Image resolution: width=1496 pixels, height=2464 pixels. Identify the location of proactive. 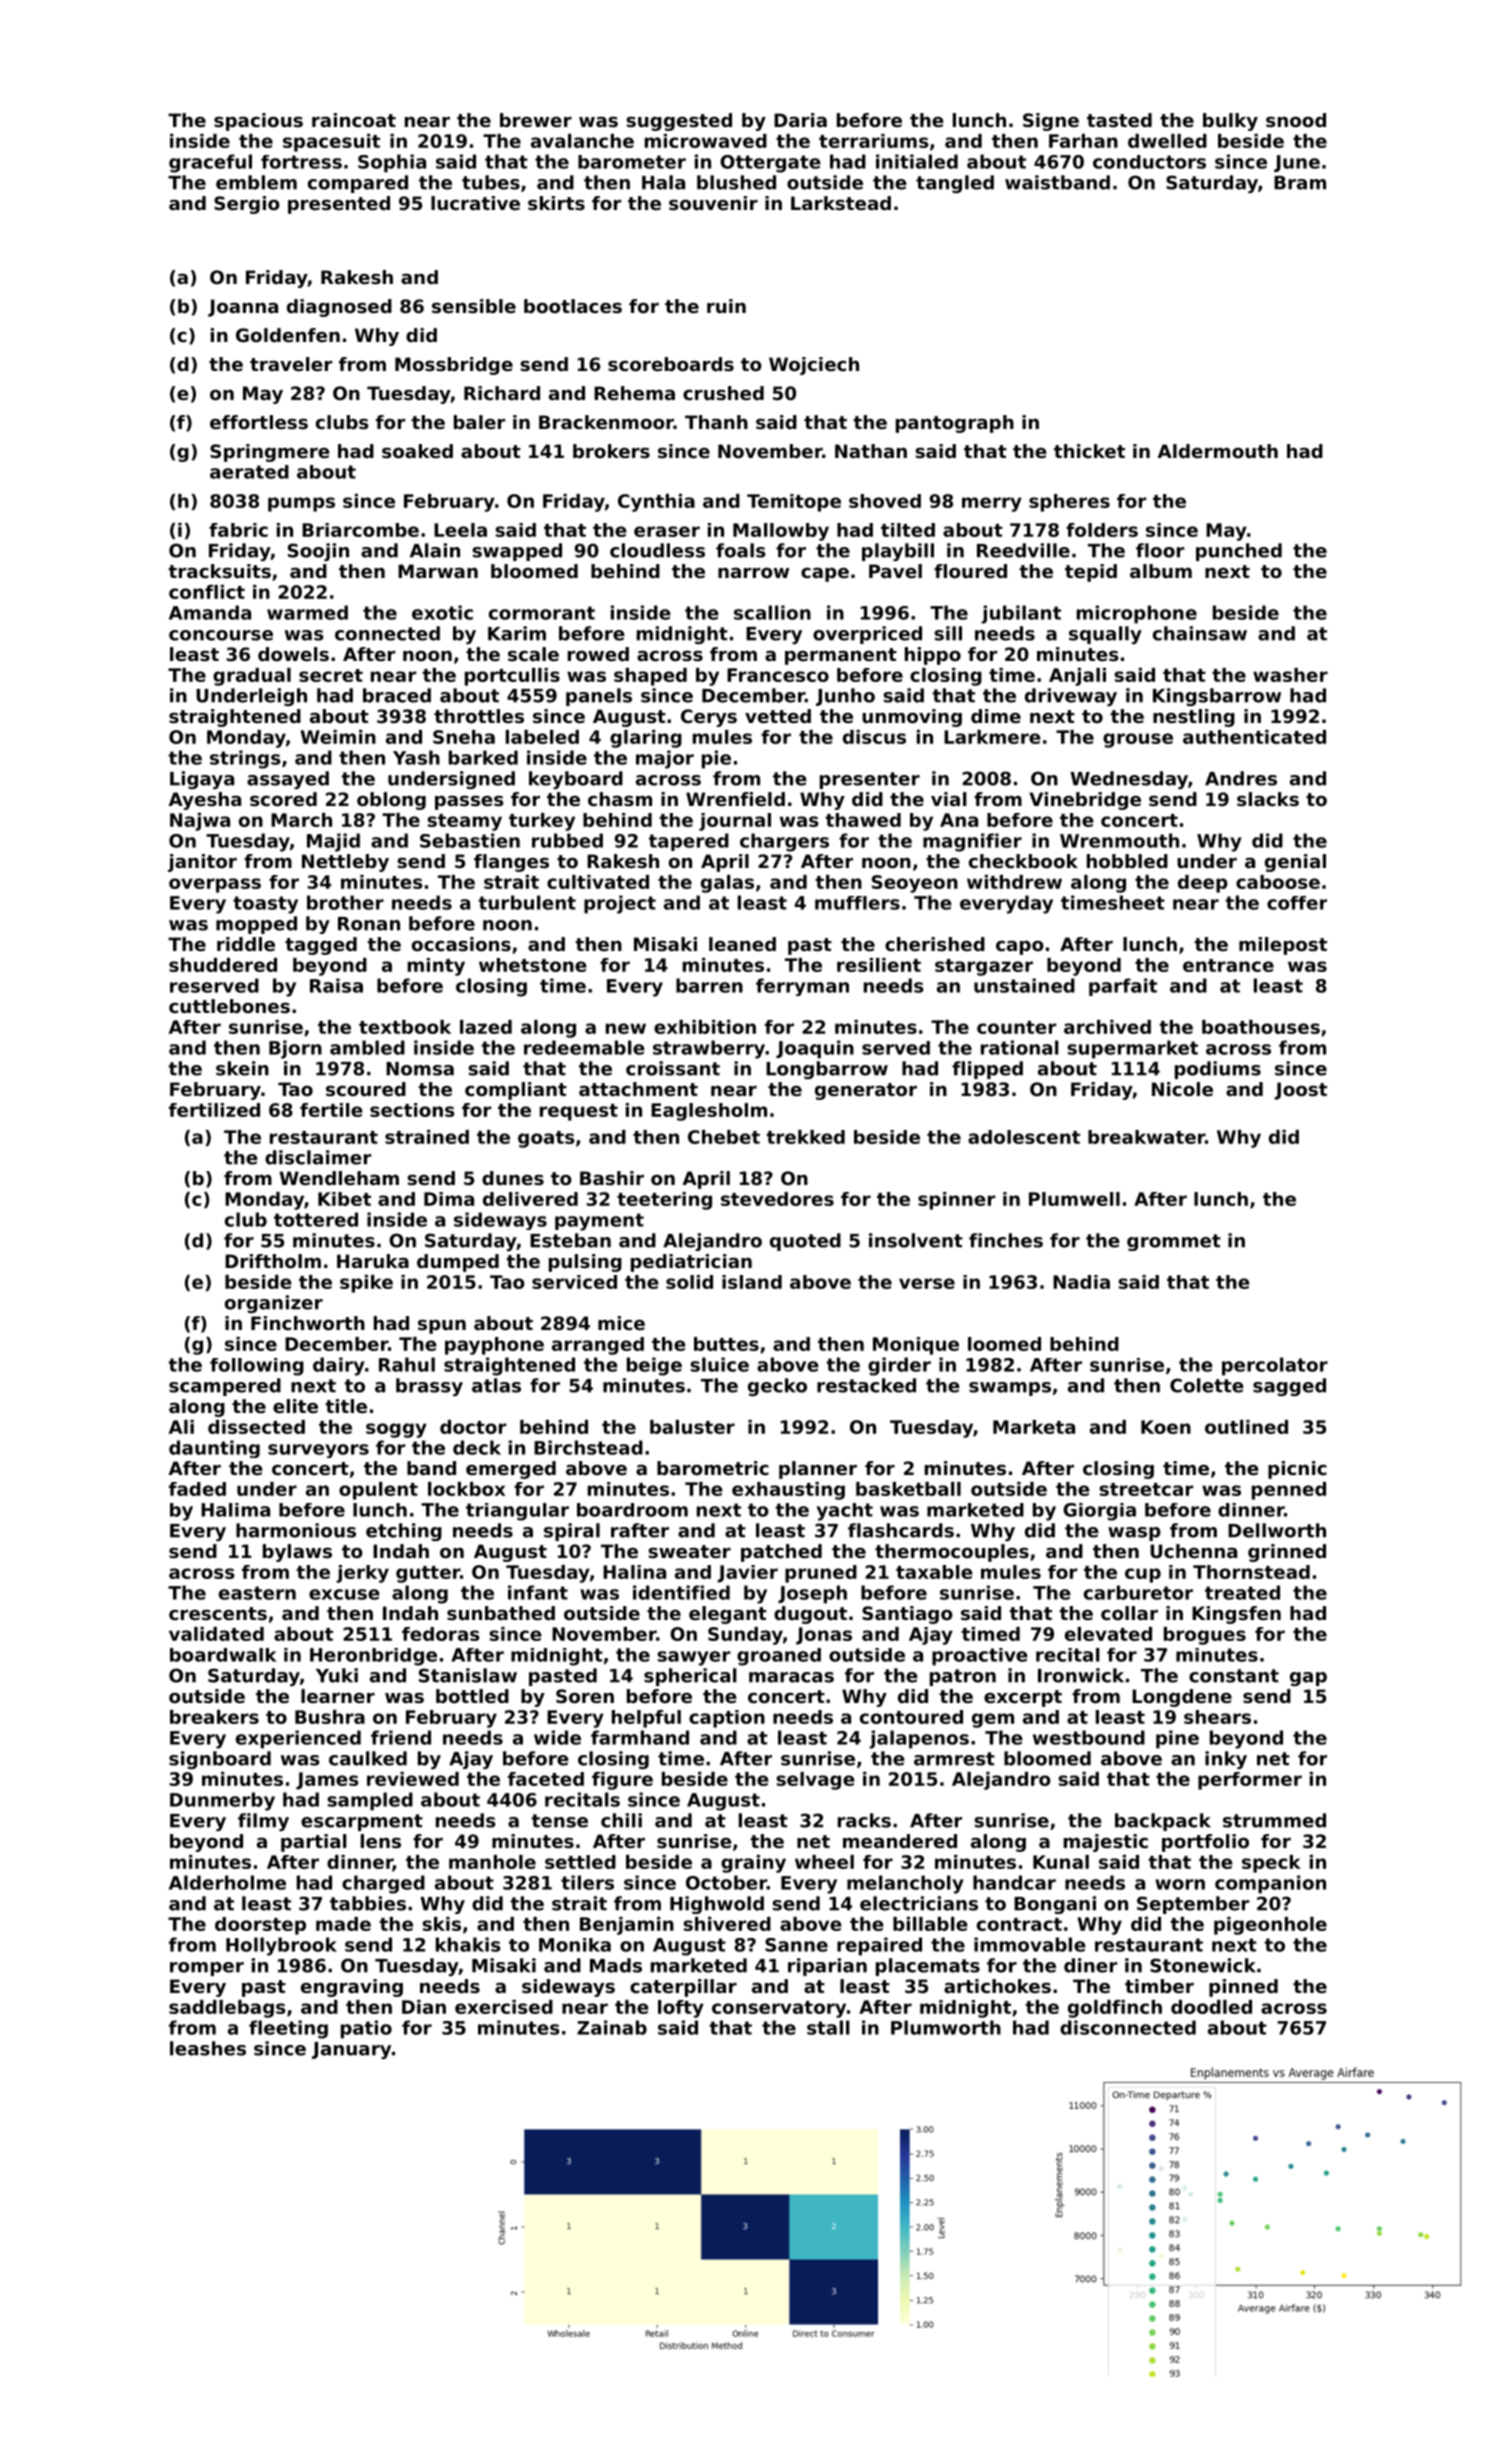
(980, 1657).
